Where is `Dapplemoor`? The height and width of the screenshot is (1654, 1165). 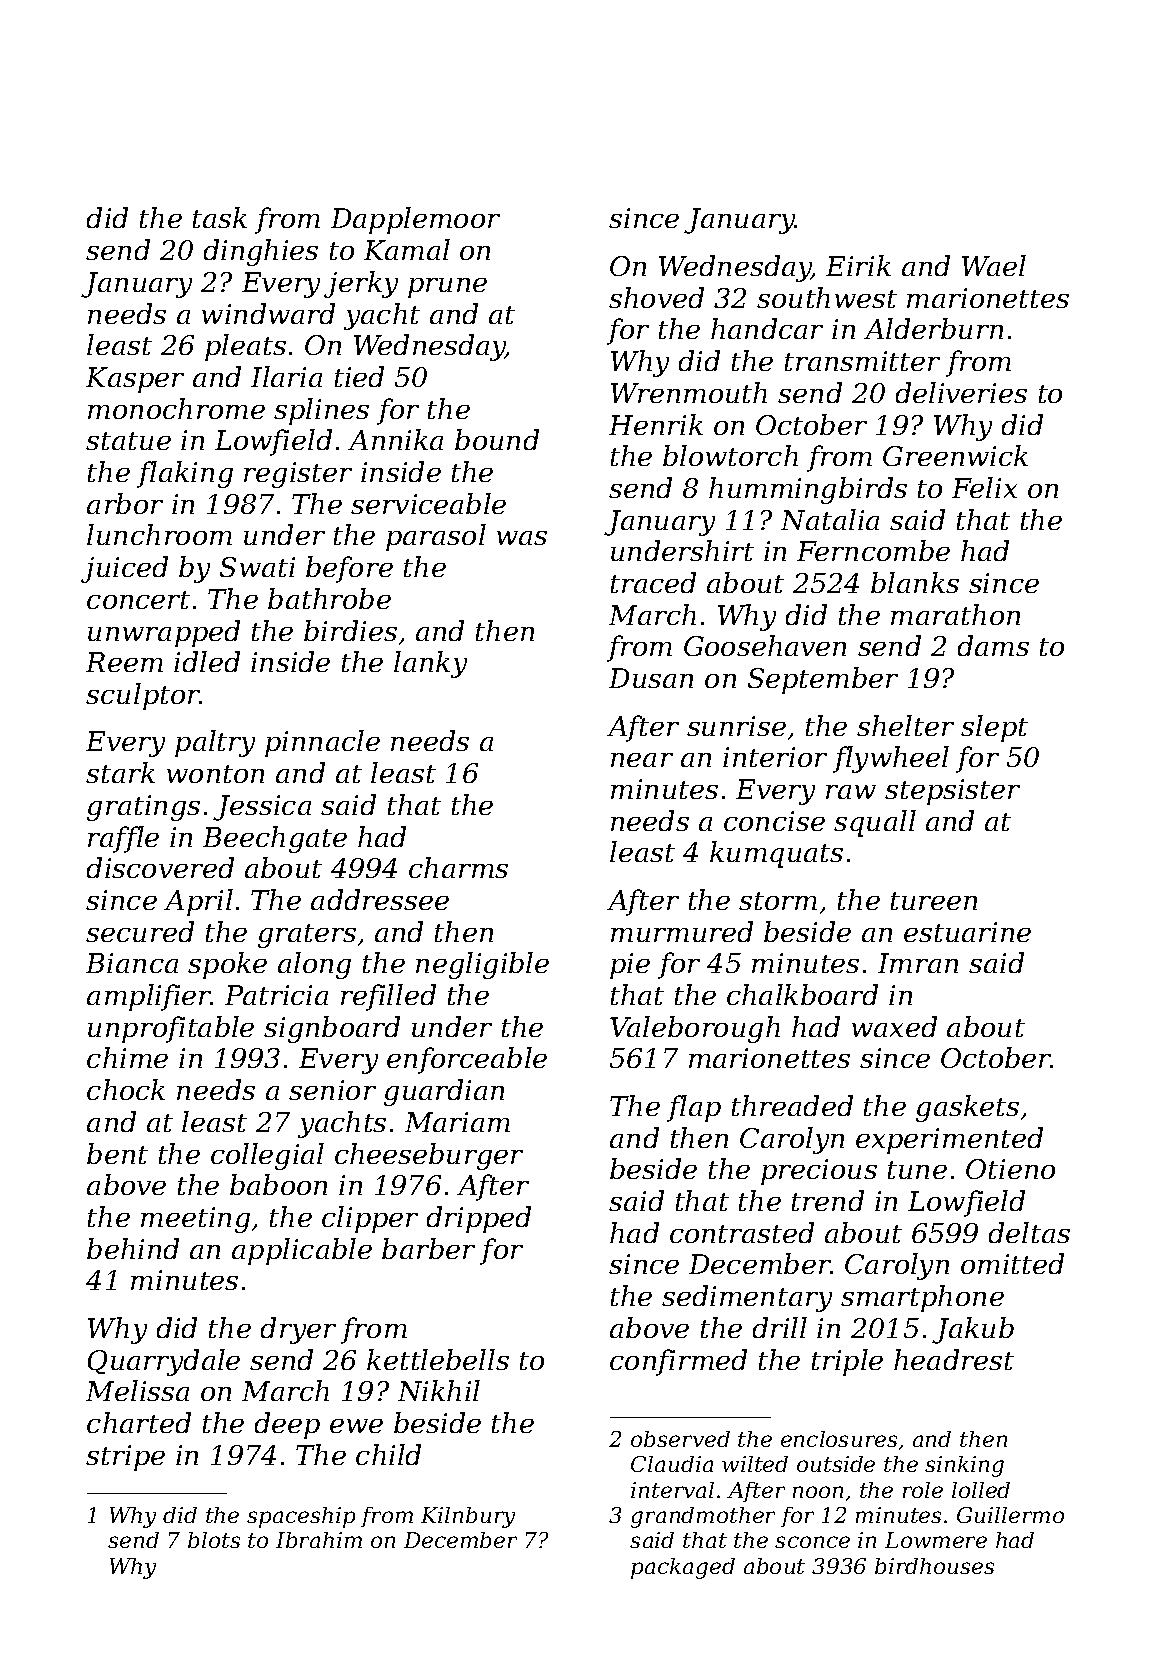
Dapplemoor is located at coordinates (415, 220).
